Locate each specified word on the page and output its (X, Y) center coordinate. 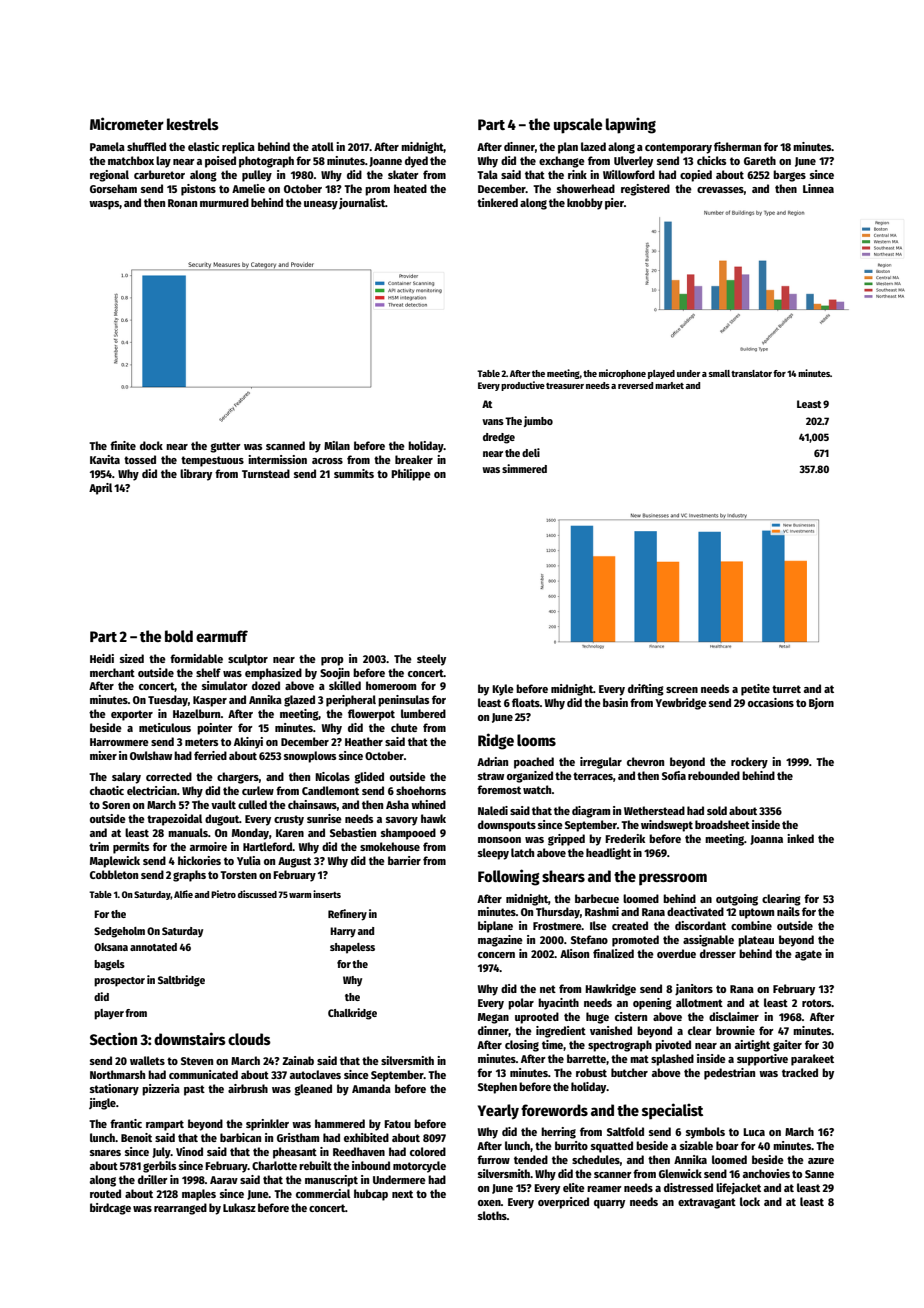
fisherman (737, 146)
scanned (285, 445)
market (669, 385)
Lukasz (239, 1207)
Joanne (385, 162)
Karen (290, 833)
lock (750, 1201)
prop (332, 661)
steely (431, 660)
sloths (492, 1215)
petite (755, 690)
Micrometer (127, 123)
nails (788, 911)
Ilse (598, 925)
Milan (337, 445)
